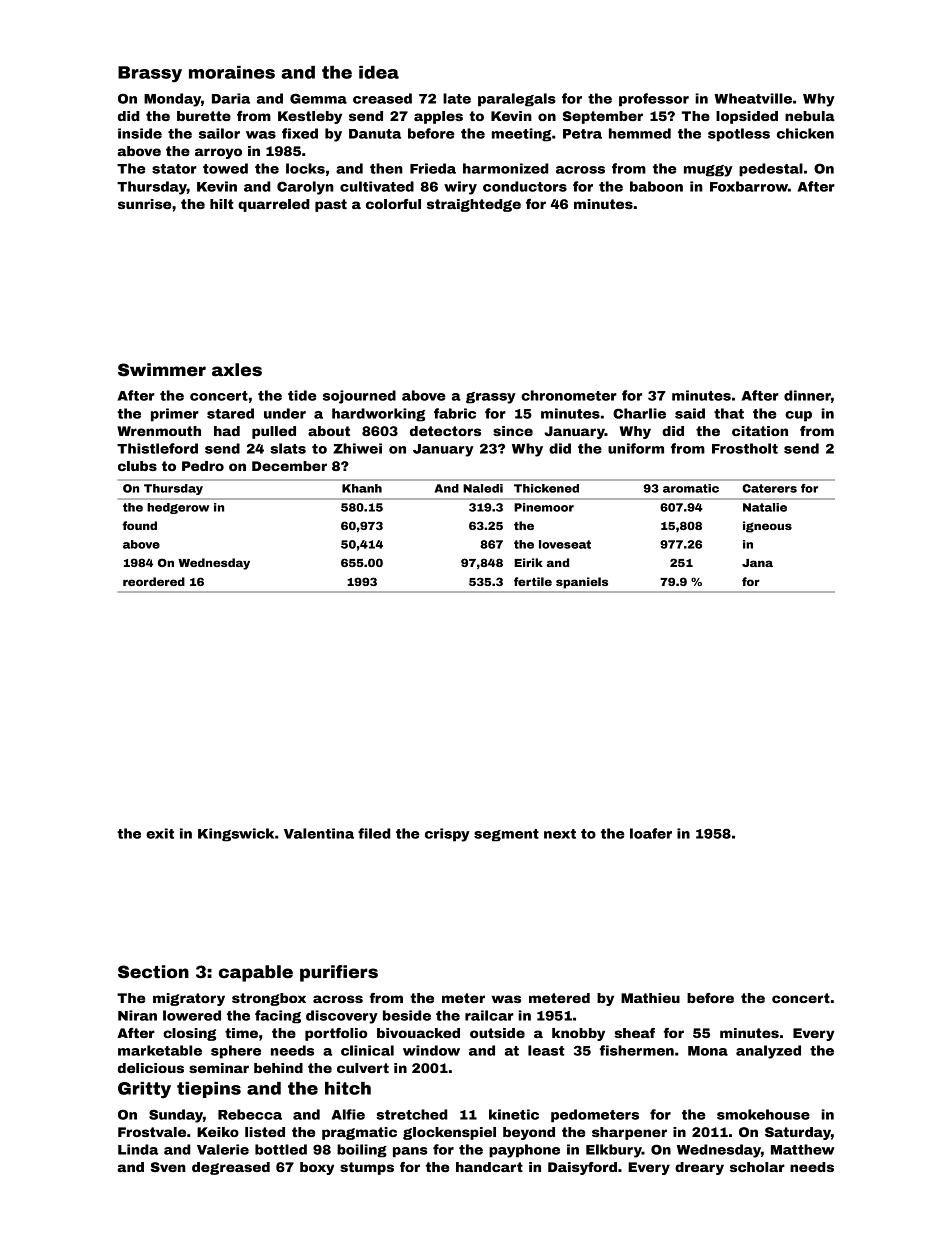  What do you see at coordinates (317, 1168) in the screenshot?
I see `boxy` at bounding box center [317, 1168].
